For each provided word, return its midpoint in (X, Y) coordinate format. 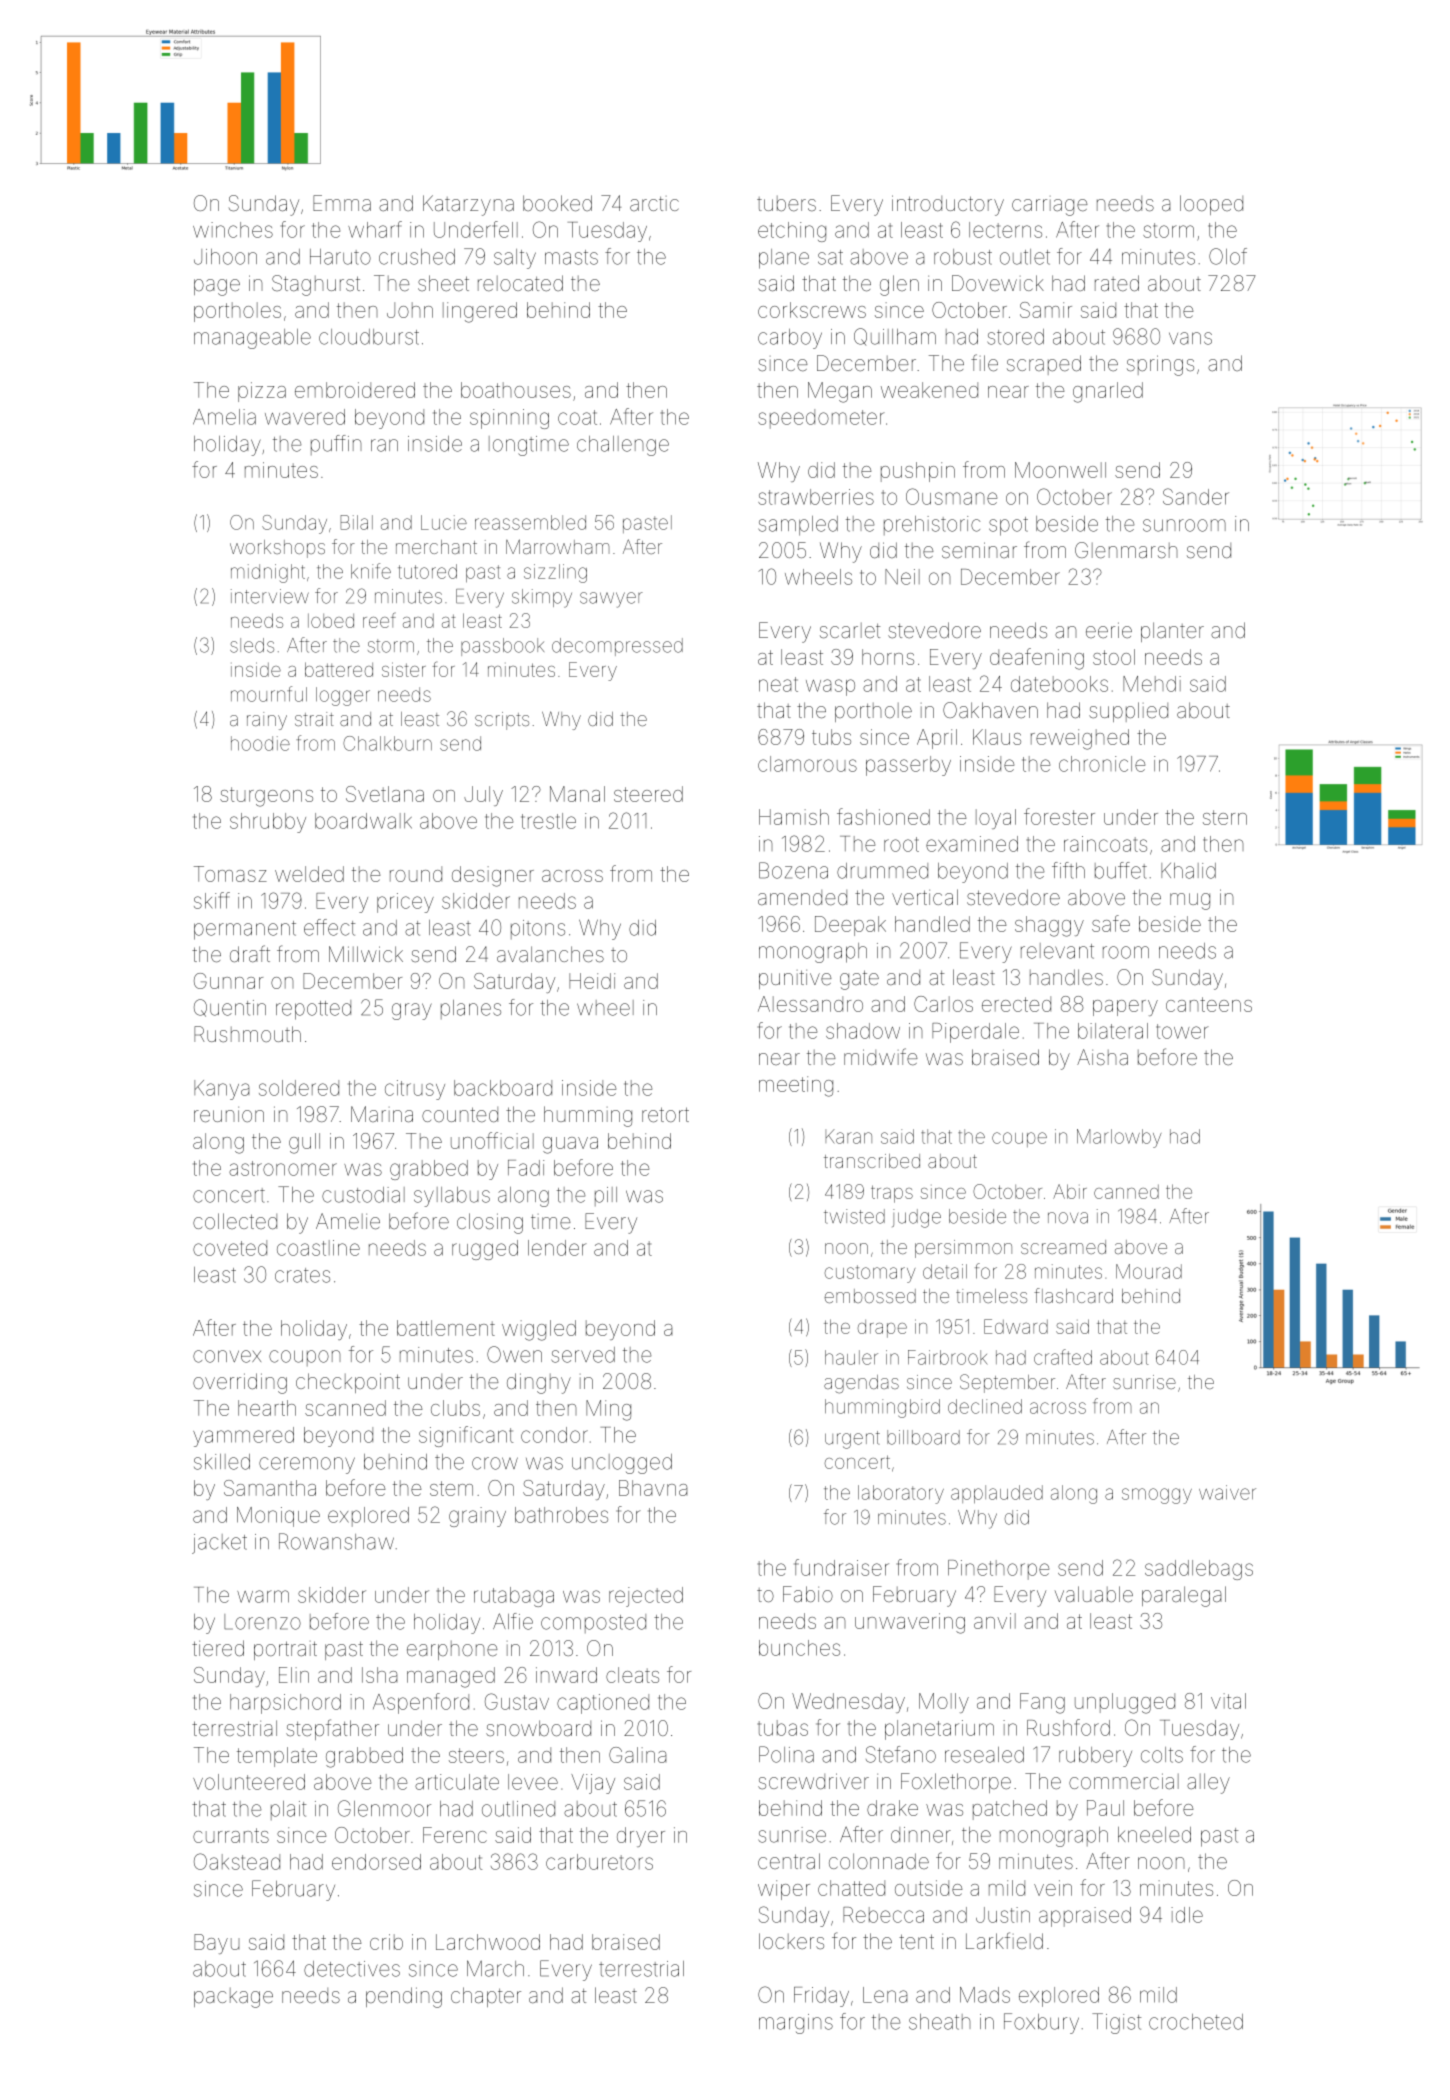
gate (859, 980)
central (789, 1861)
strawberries (816, 497)
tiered (218, 1648)
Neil (902, 577)
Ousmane (951, 496)
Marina (382, 1114)
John (410, 310)
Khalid (1188, 871)
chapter (486, 1997)
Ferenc (455, 1835)
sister (404, 669)
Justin (1003, 1915)
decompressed (617, 647)
